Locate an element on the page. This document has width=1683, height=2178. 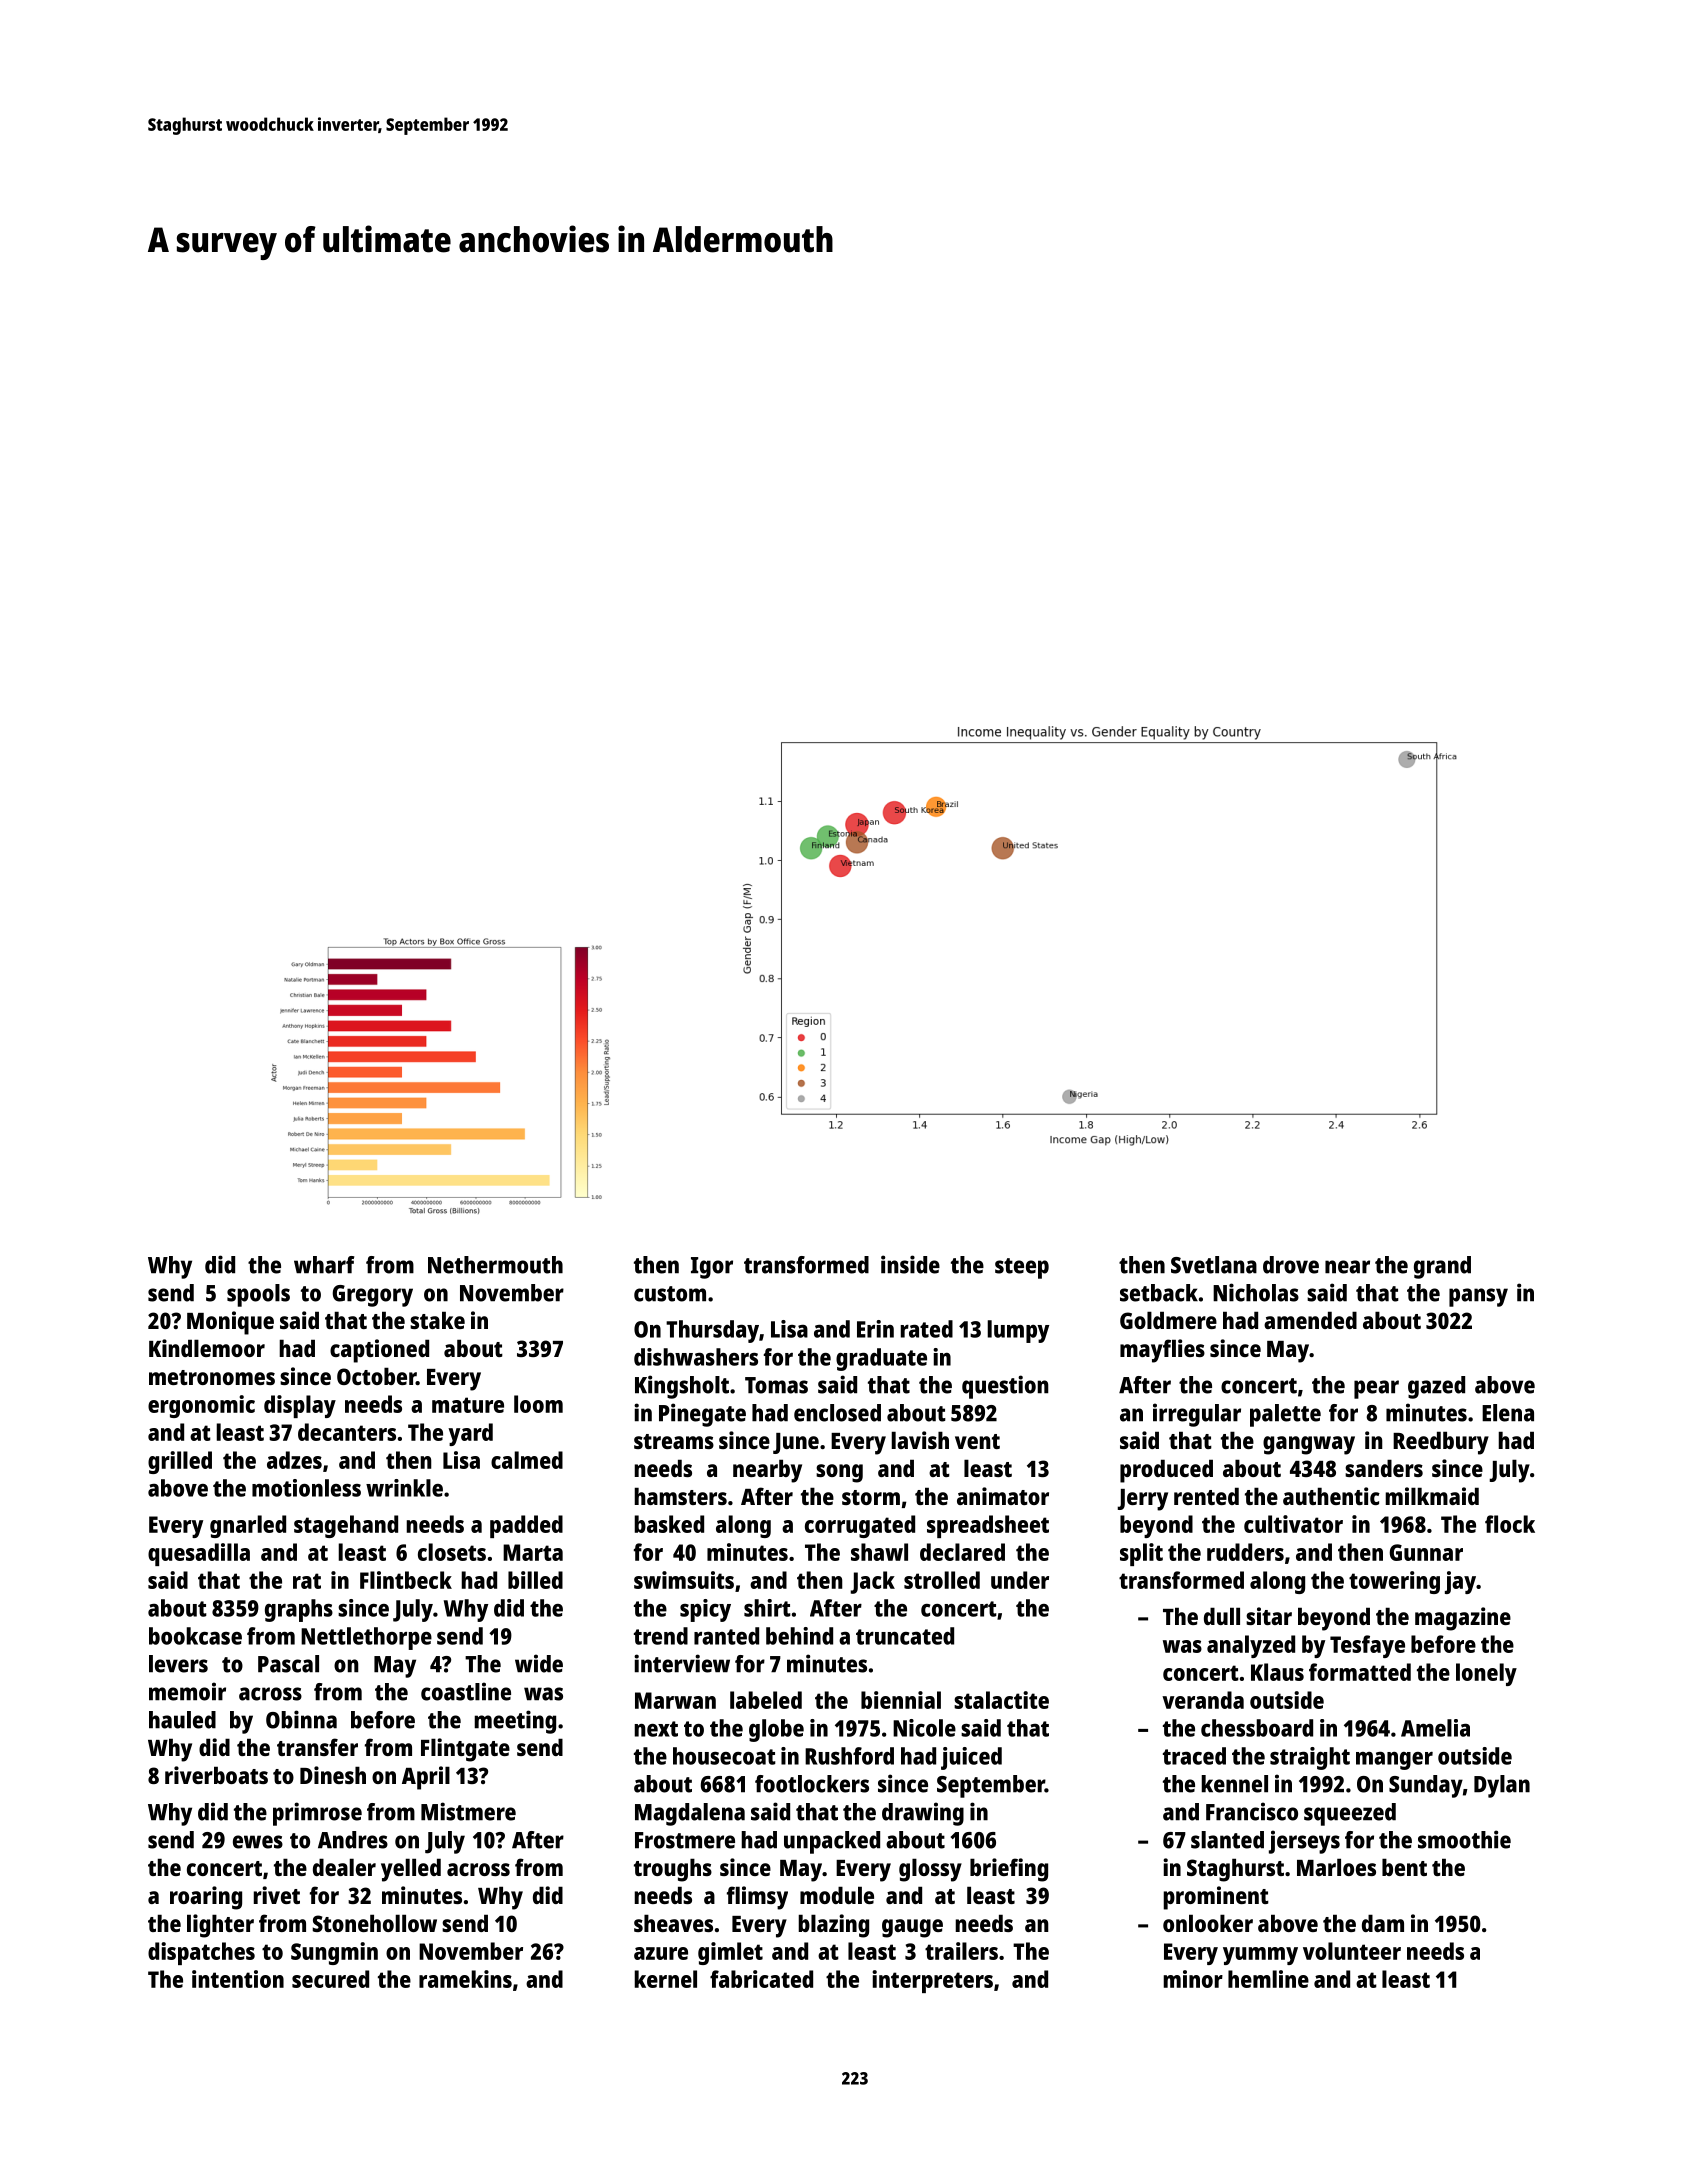
Monique is located at coordinates (230, 1323).
